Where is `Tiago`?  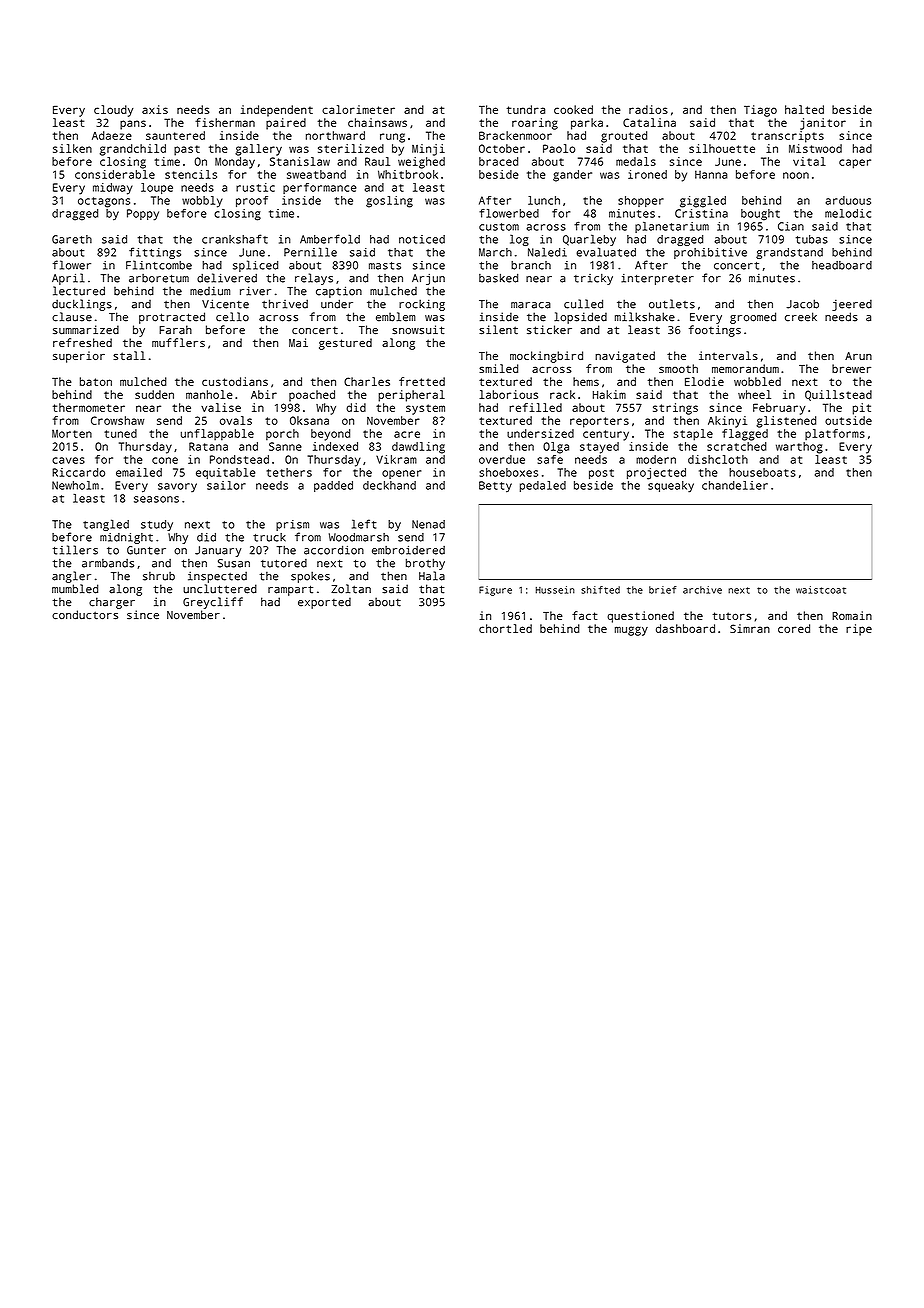 Tiago is located at coordinates (760, 111).
